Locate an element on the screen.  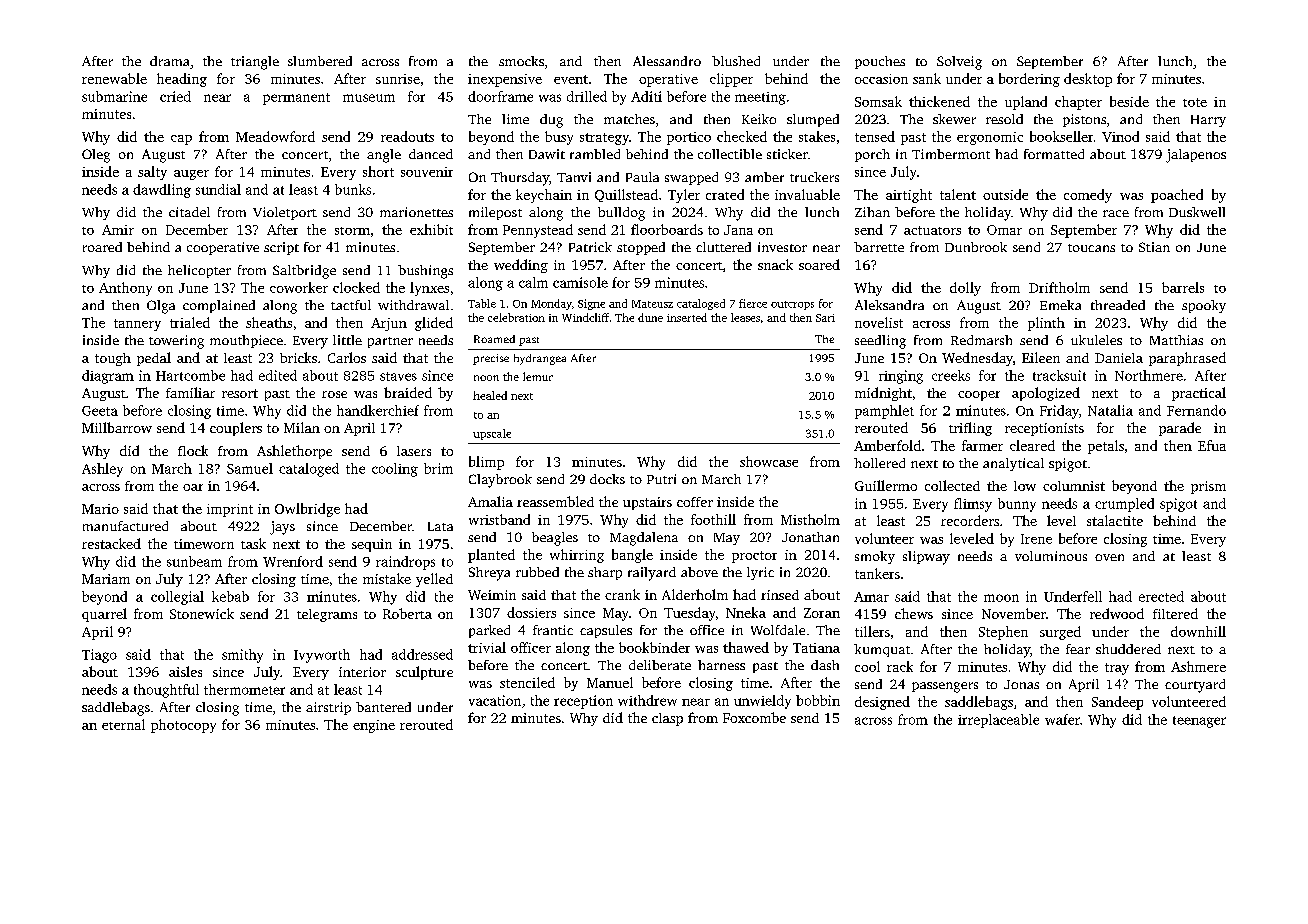
whirring is located at coordinates (577, 556).
